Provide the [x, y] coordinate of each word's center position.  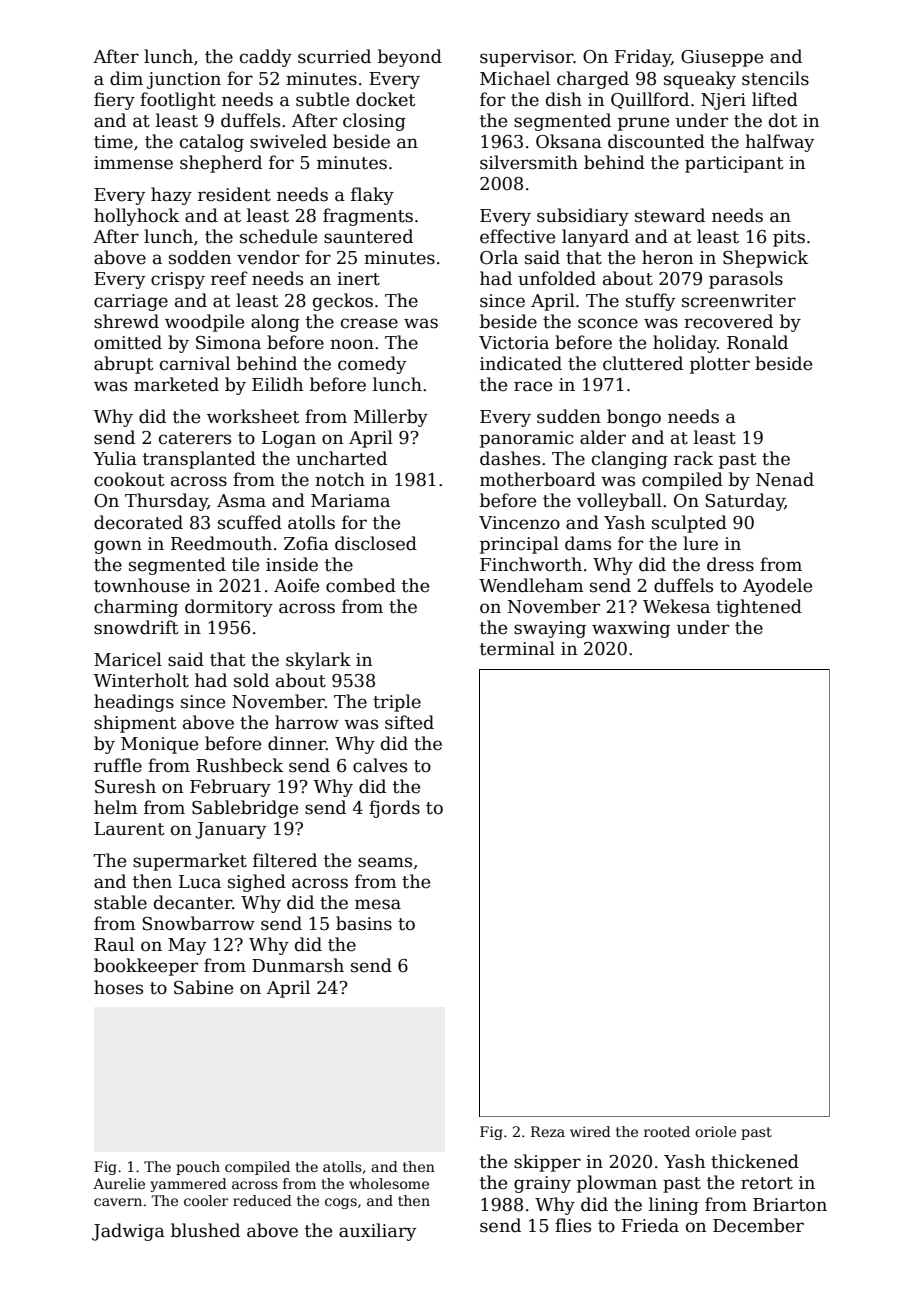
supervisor [526, 58]
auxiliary [377, 1232]
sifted [409, 722]
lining [674, 1206]
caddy [266, 58]
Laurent [129, 829]
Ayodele [777, 587]
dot [783, 120]
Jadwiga [128, 1232]
